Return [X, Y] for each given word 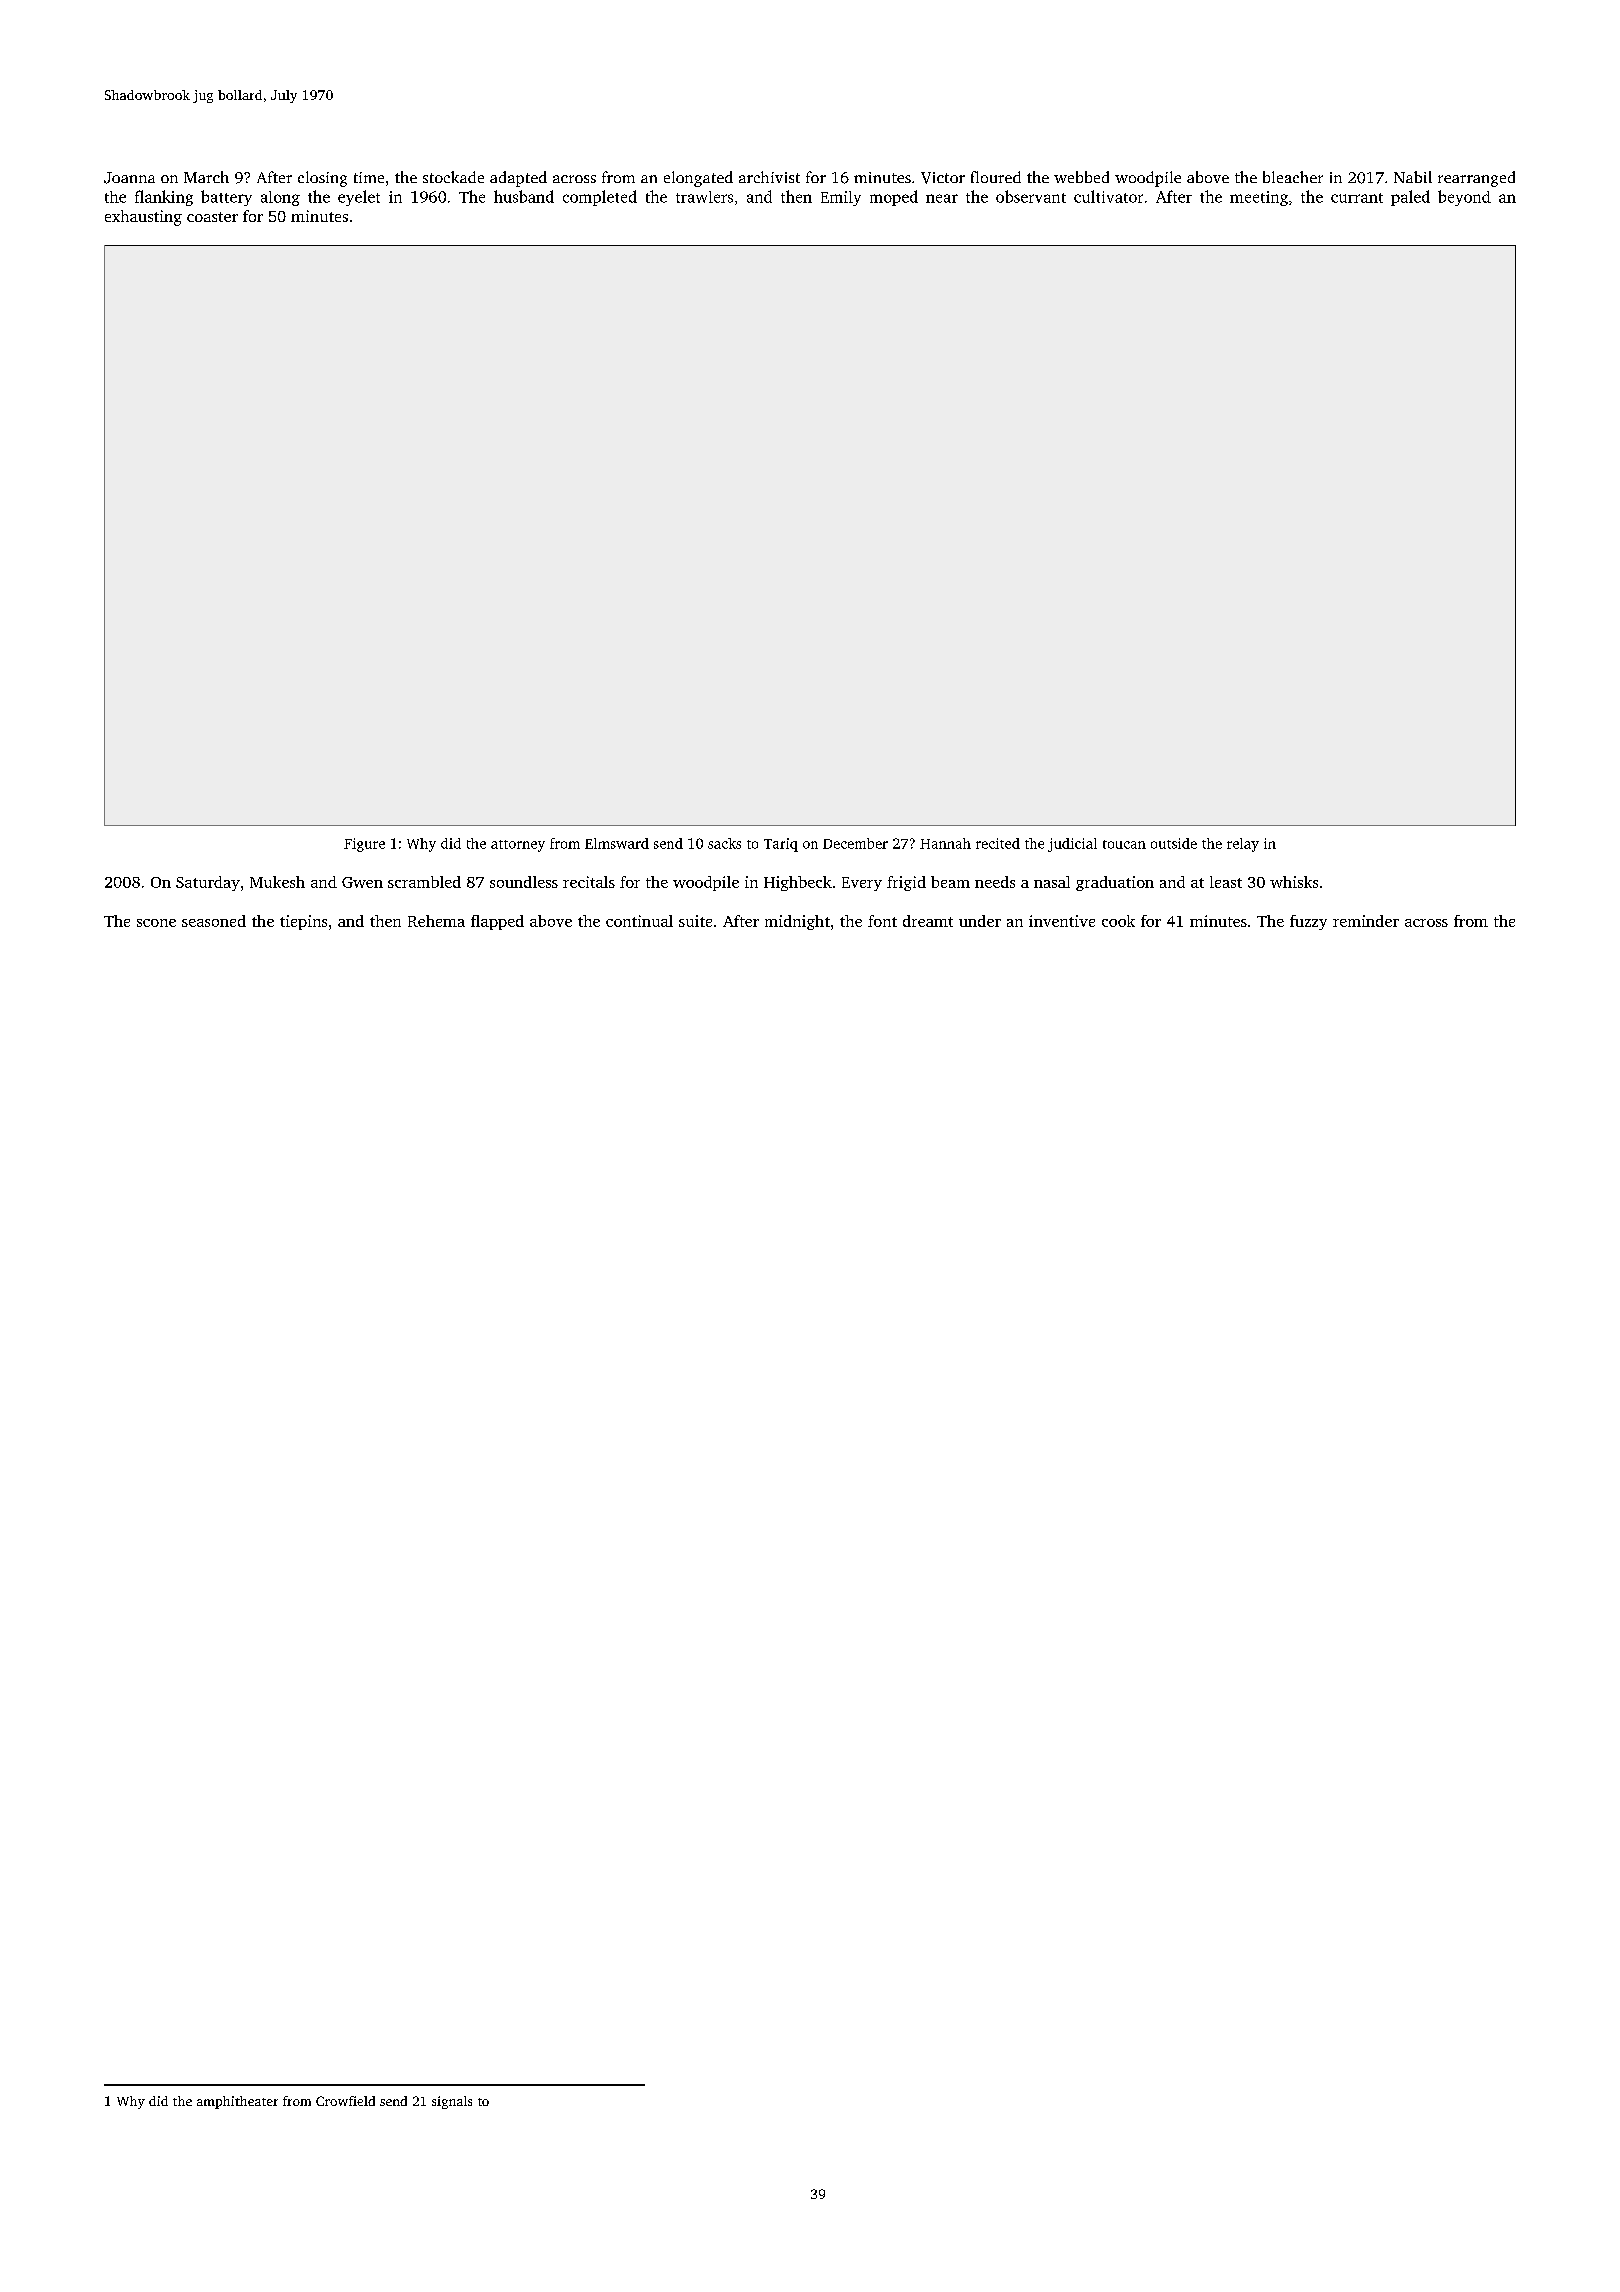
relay [1243, 845]
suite [695, 921]
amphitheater [237, 2102]
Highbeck [798, 883]
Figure [364, 845]
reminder [1366, 921]
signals [452, 2102]
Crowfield [345, 2101]
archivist [769, 177]
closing [322, 179]
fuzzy [1308, 922]
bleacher [1293, 177]
